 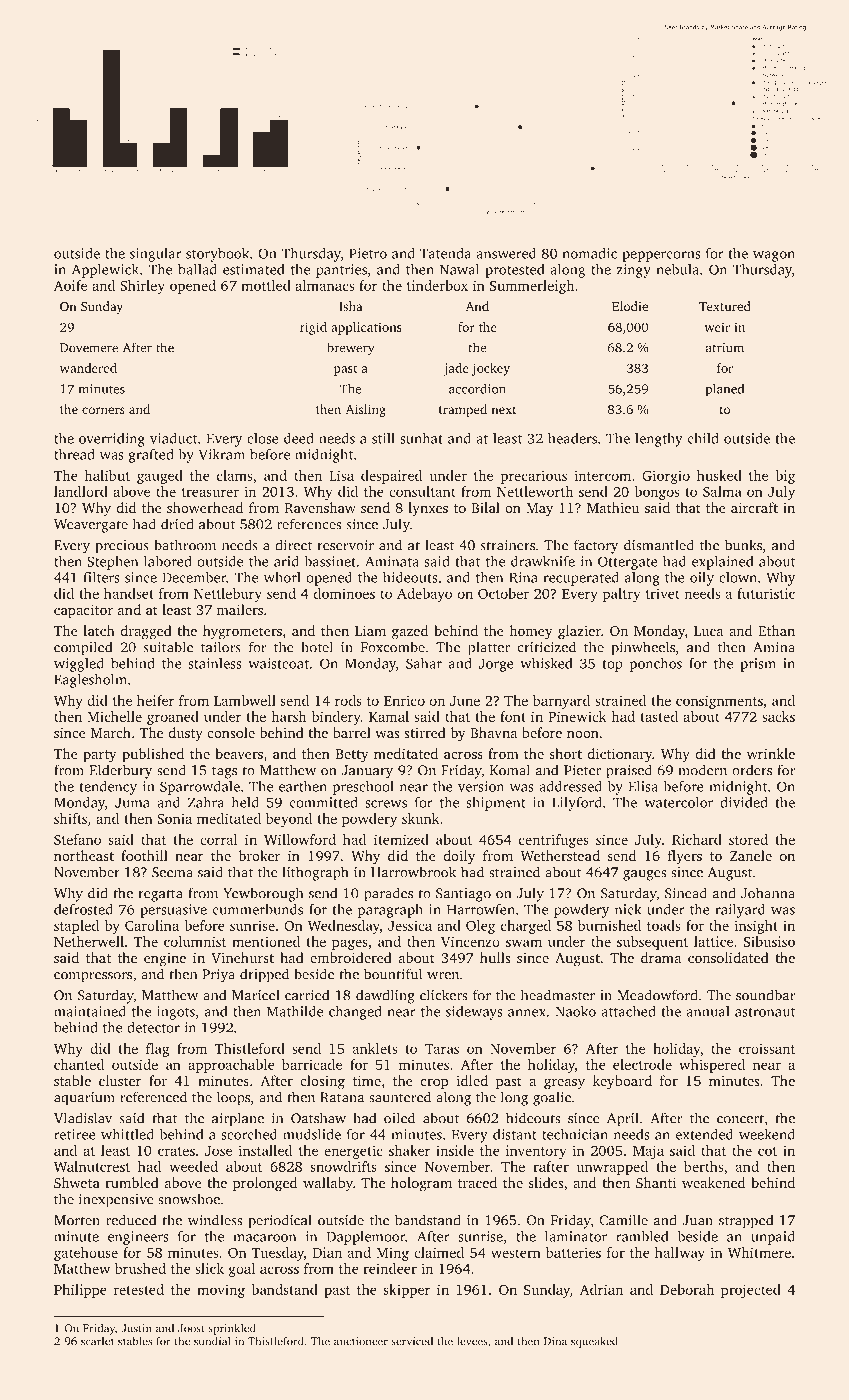 I want to click on unpaid, so click(x=773, y=1238).
